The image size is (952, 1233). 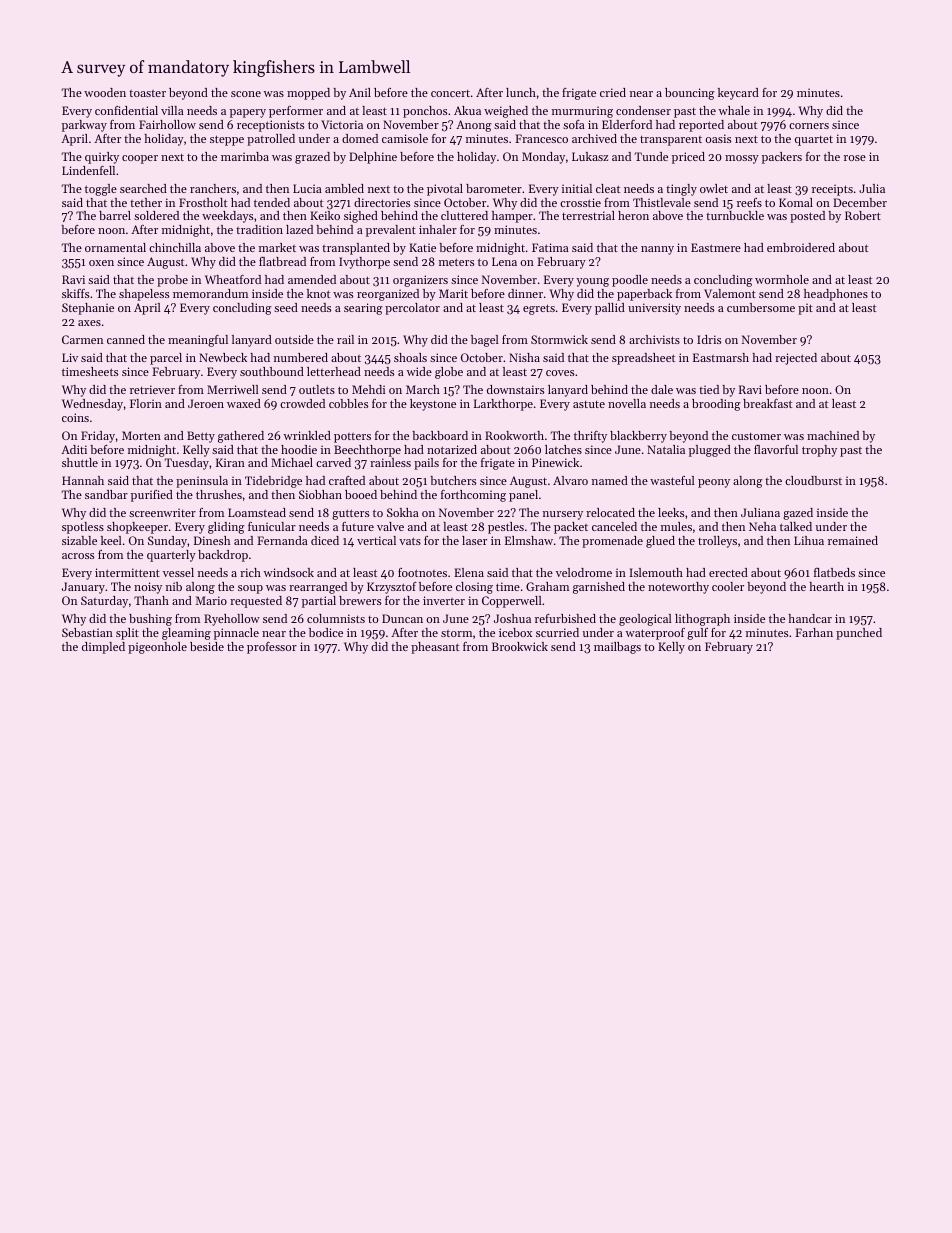 What do you see at coordinates (796, 359) in the screenshot?
I see `rejected` at bounding box center [796, 359].
